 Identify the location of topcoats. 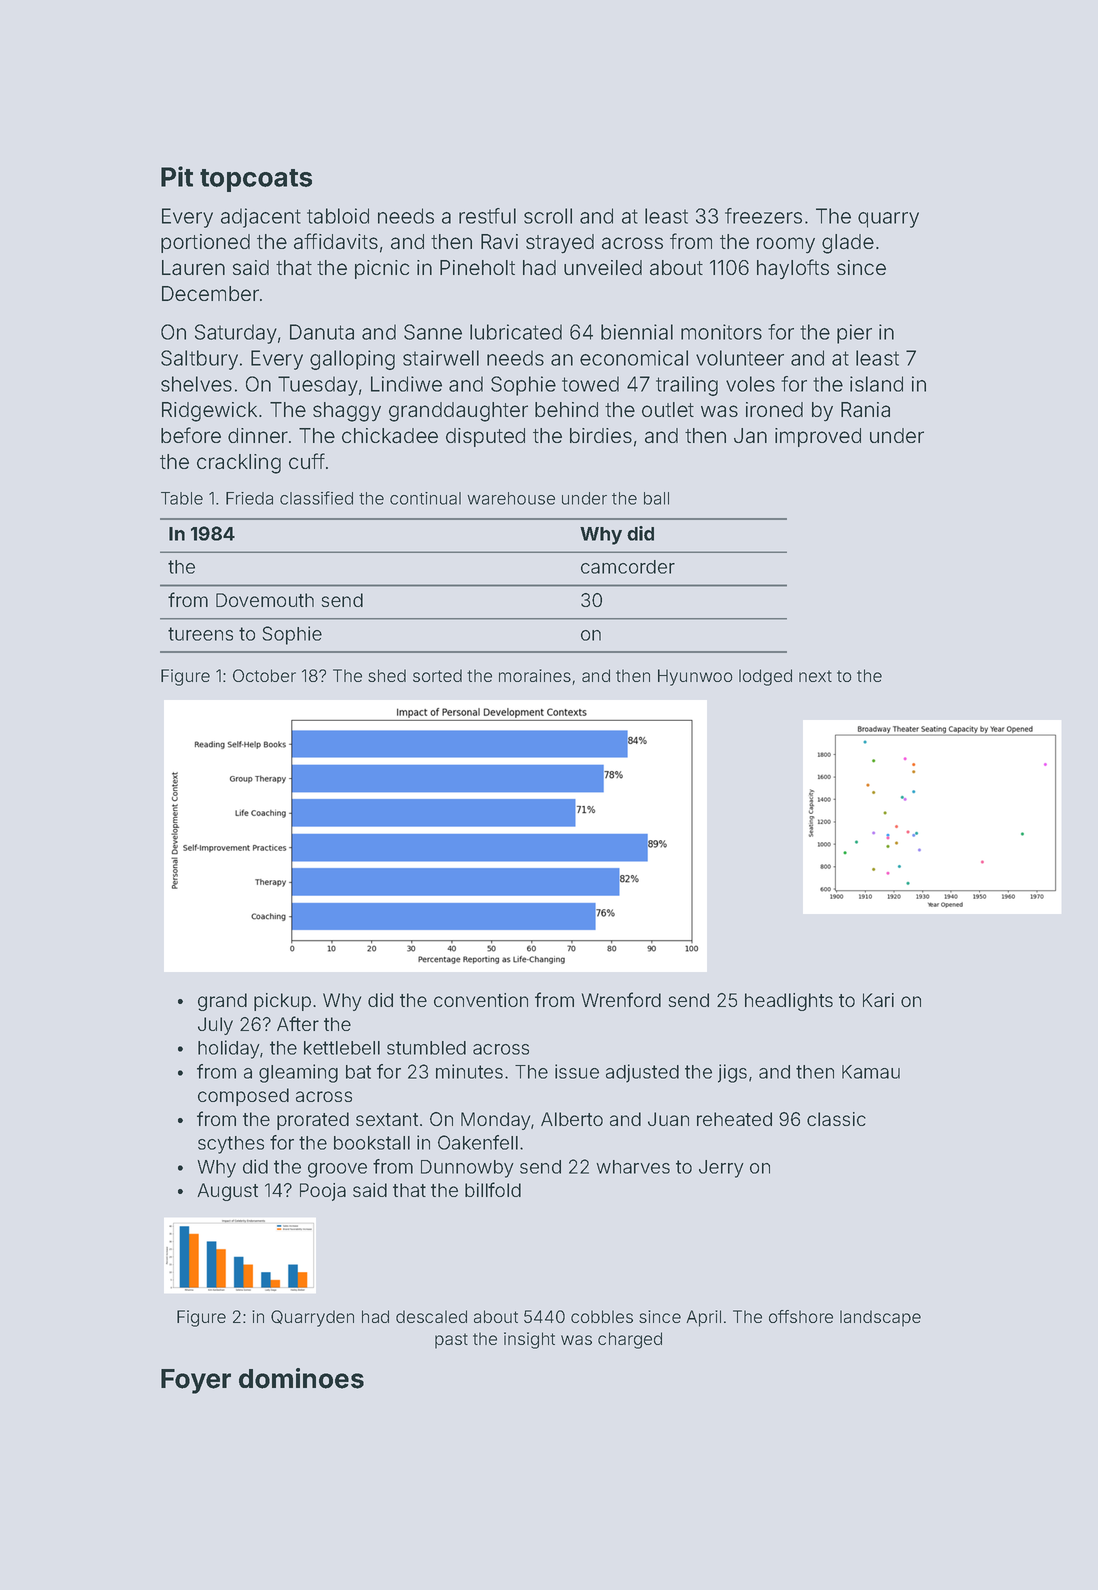
(256, 180).
